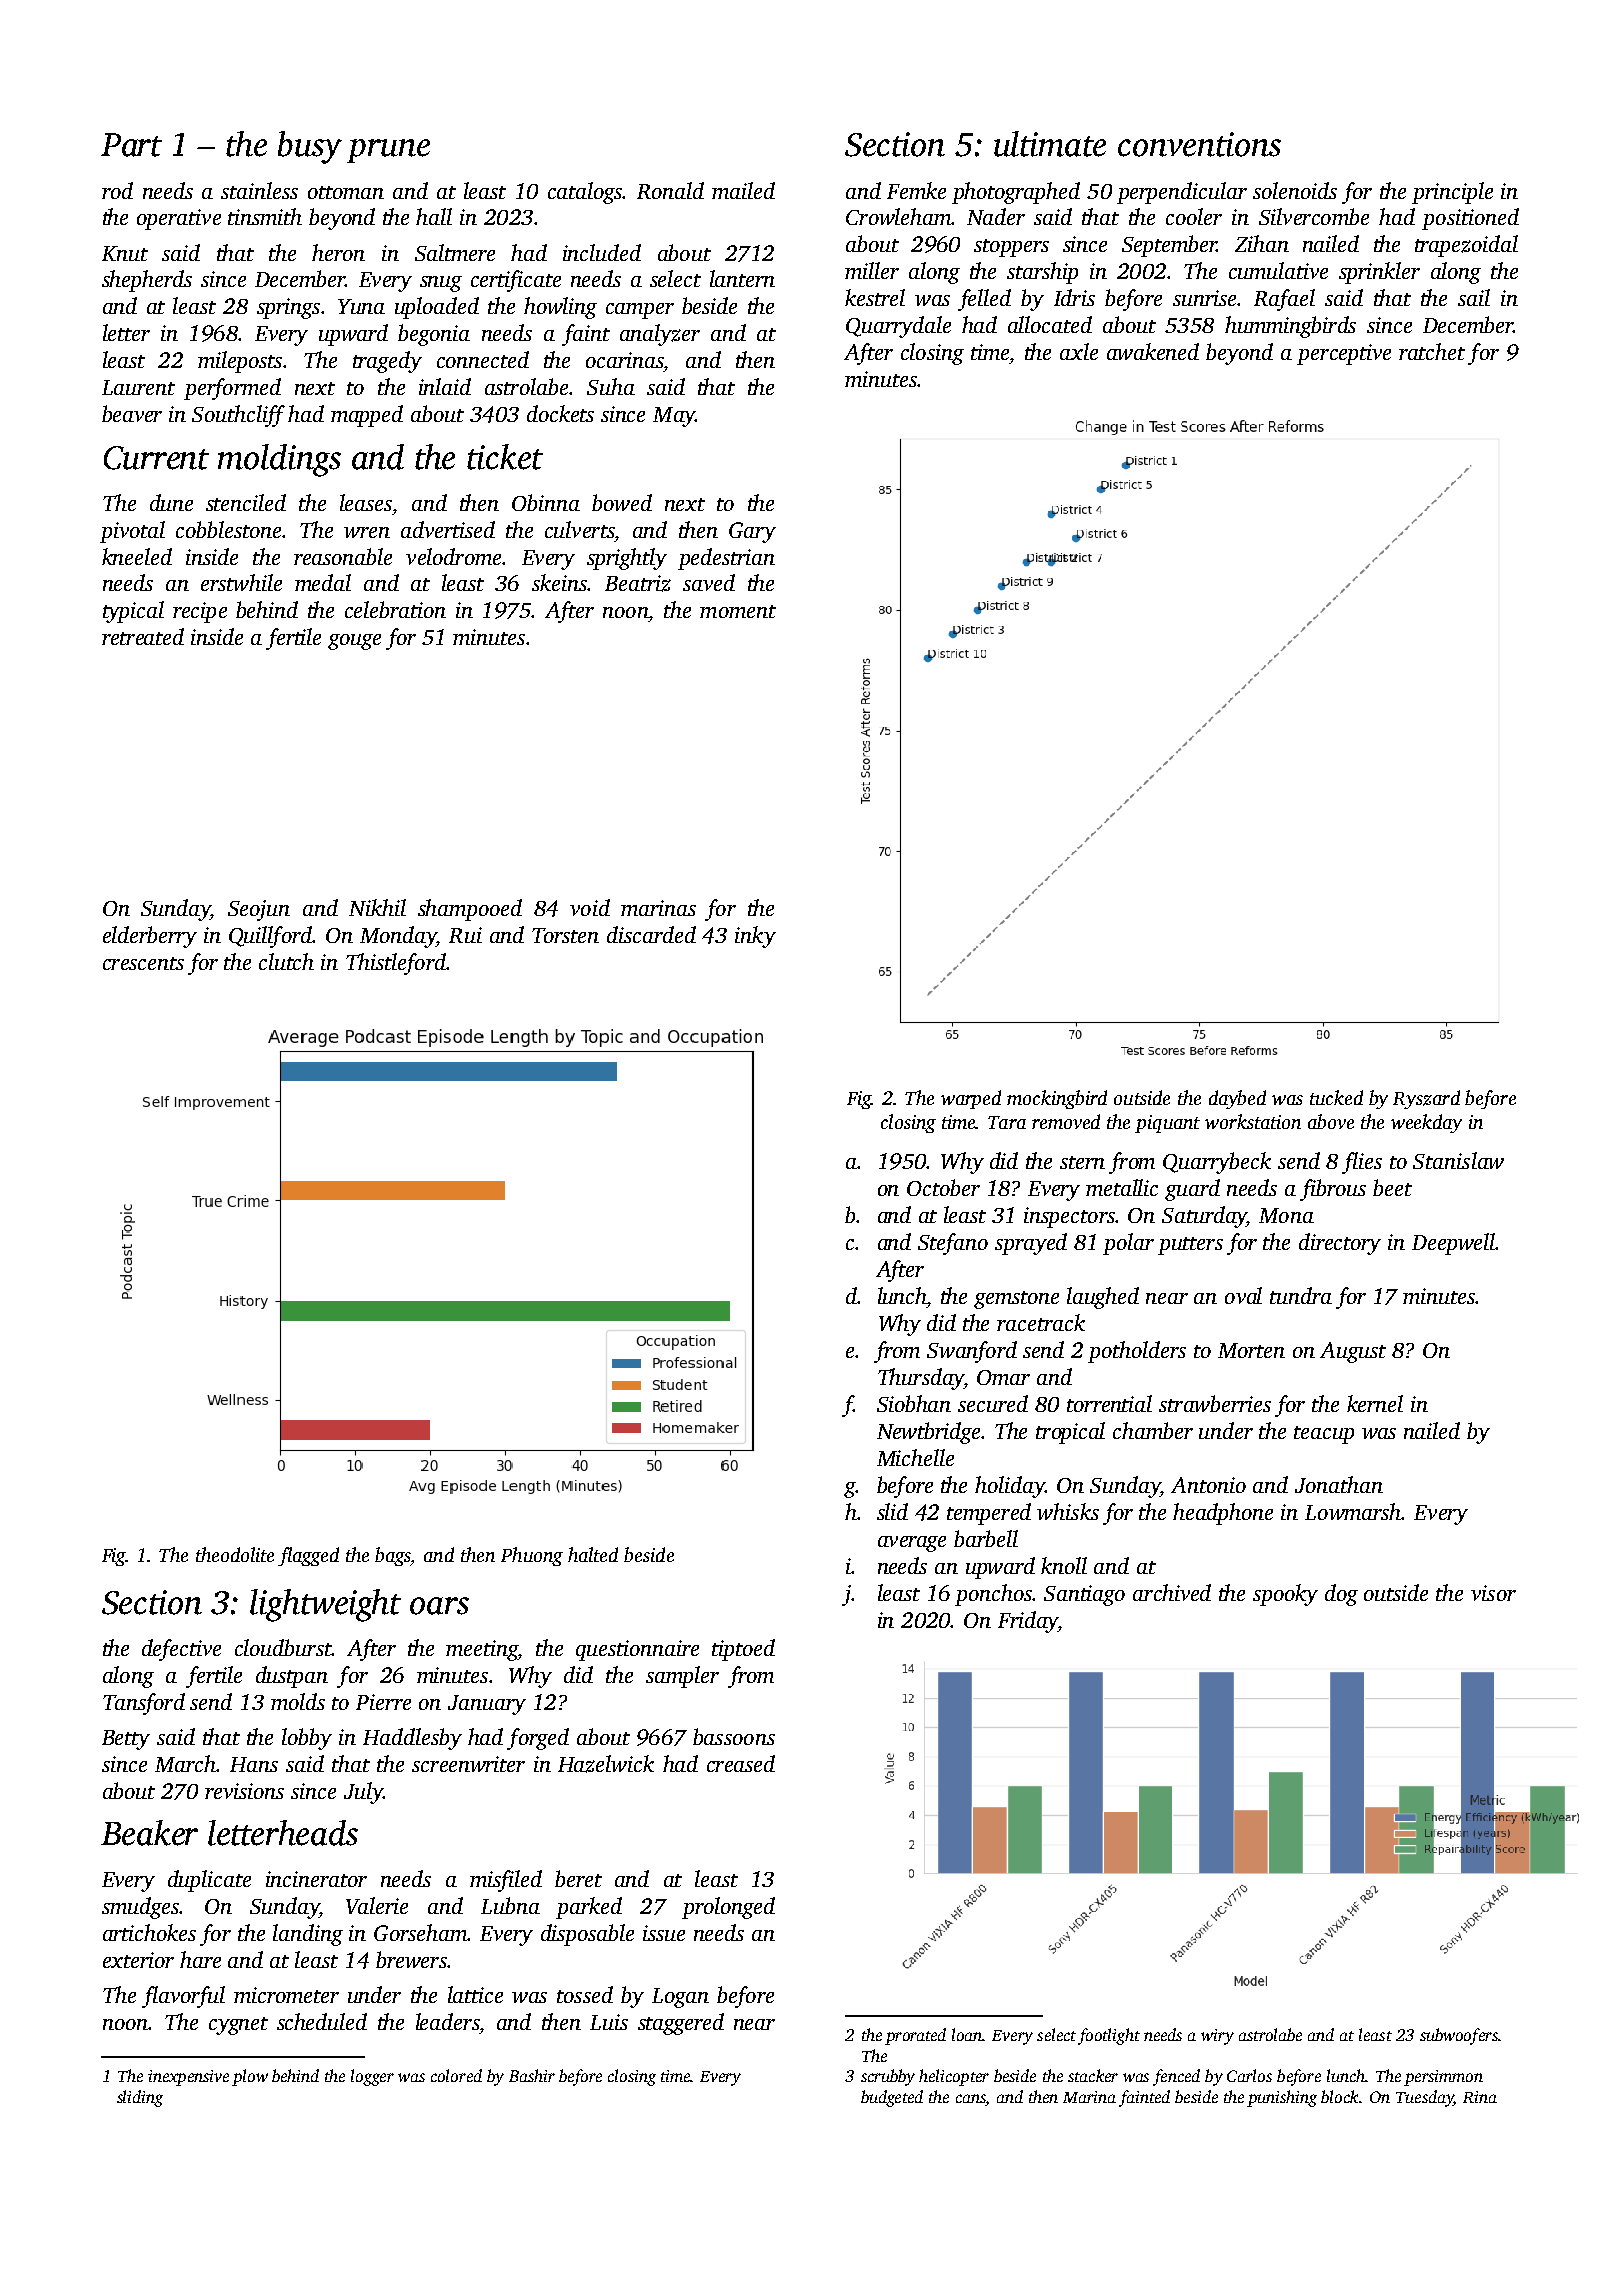  What do you see at coordinates (1262, 243) in the screenshot?
I see `Zihan` at bounding box center [1262, 243].
